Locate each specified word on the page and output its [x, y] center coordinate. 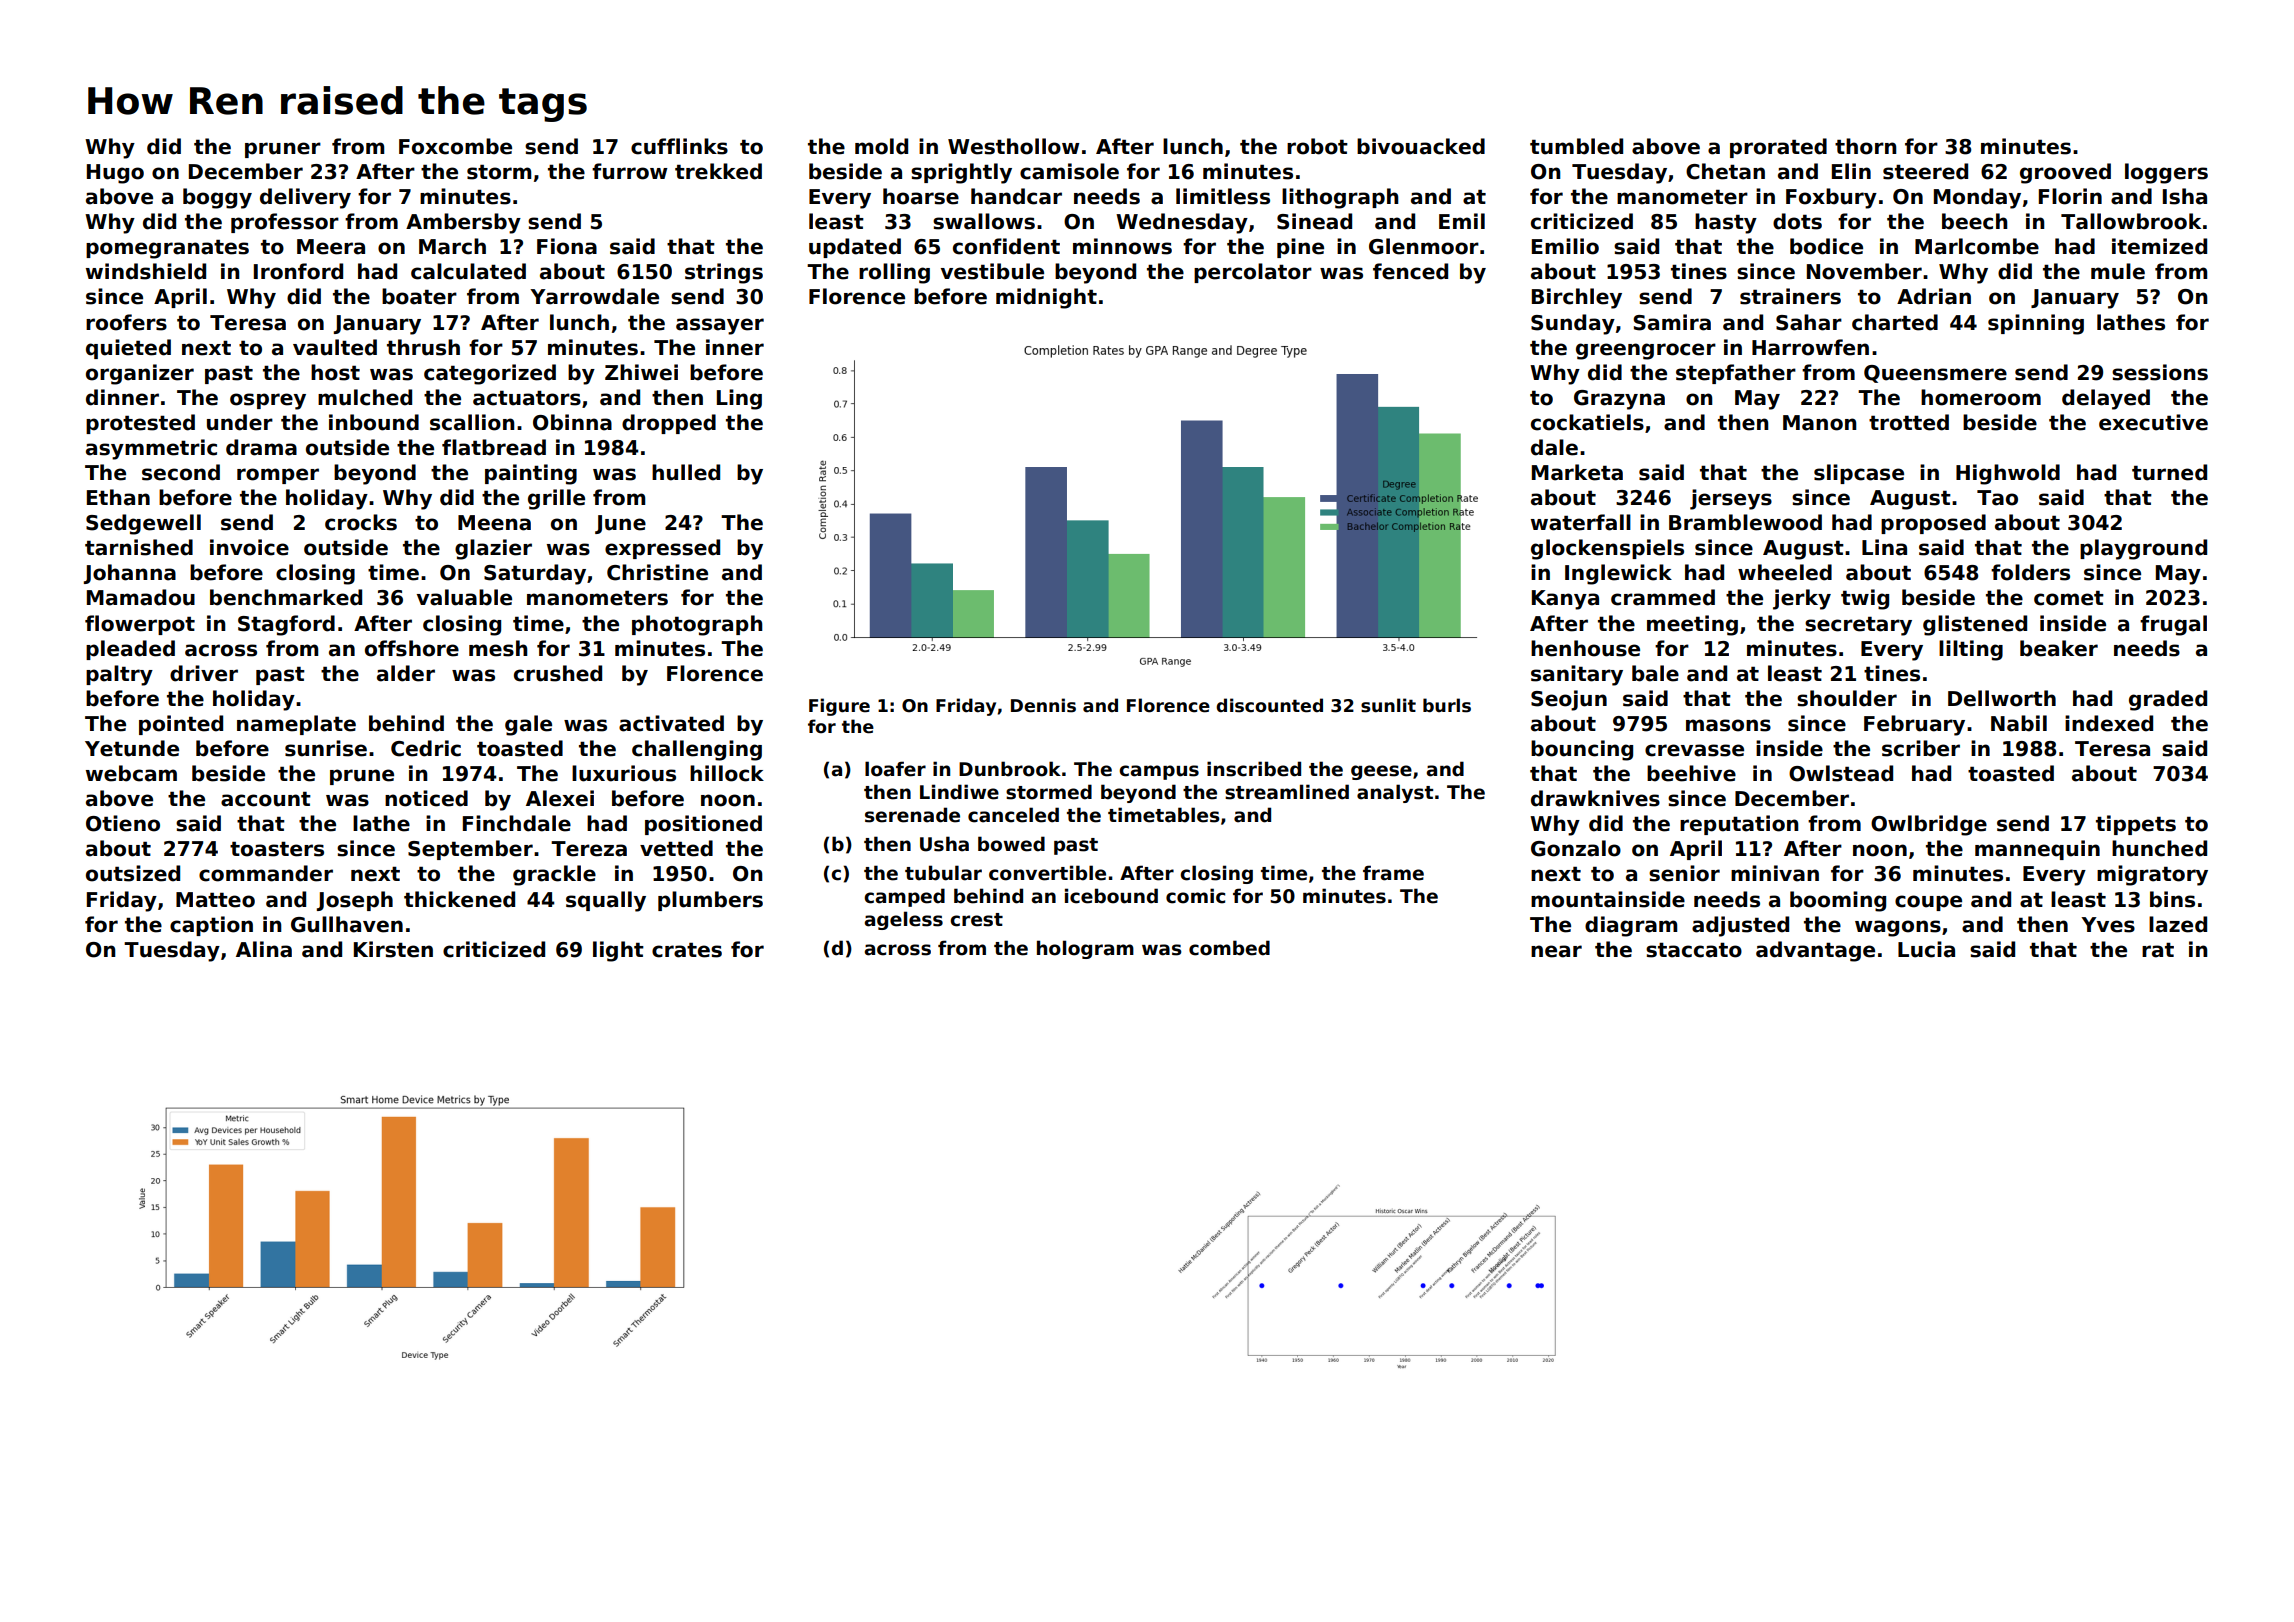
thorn [1866, 146]
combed [1229, 948]
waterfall [1581, 522]
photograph [697, 625]
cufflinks [679, 146]
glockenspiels [1607, 549]
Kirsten [393, 949]
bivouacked [1421, 146]
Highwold [2008, 474]
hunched [2159, 848]
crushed [558, 673]
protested [140, 424]
